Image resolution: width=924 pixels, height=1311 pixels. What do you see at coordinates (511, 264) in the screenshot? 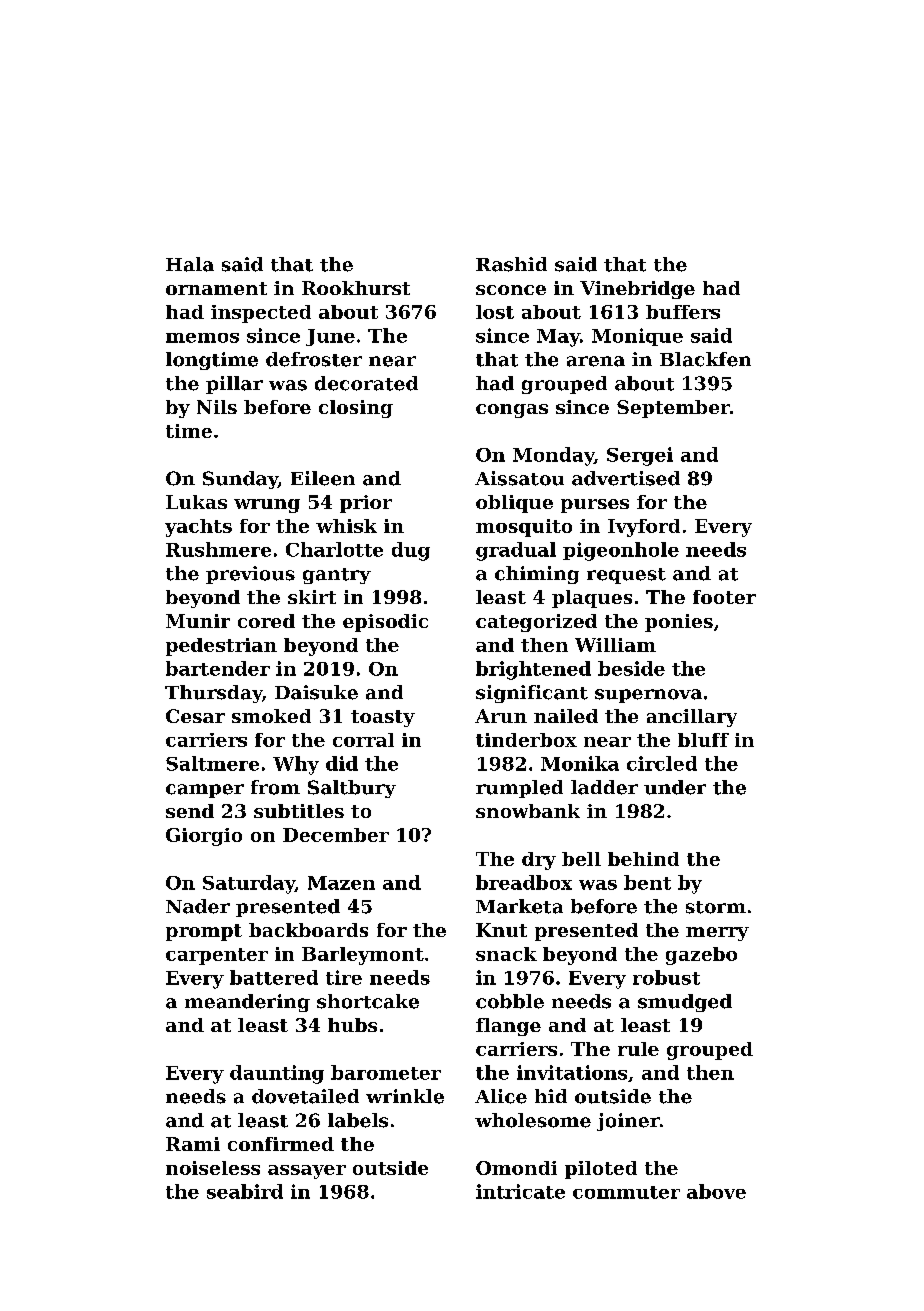
I see `Rashid` at bounding box center [511, 264].
